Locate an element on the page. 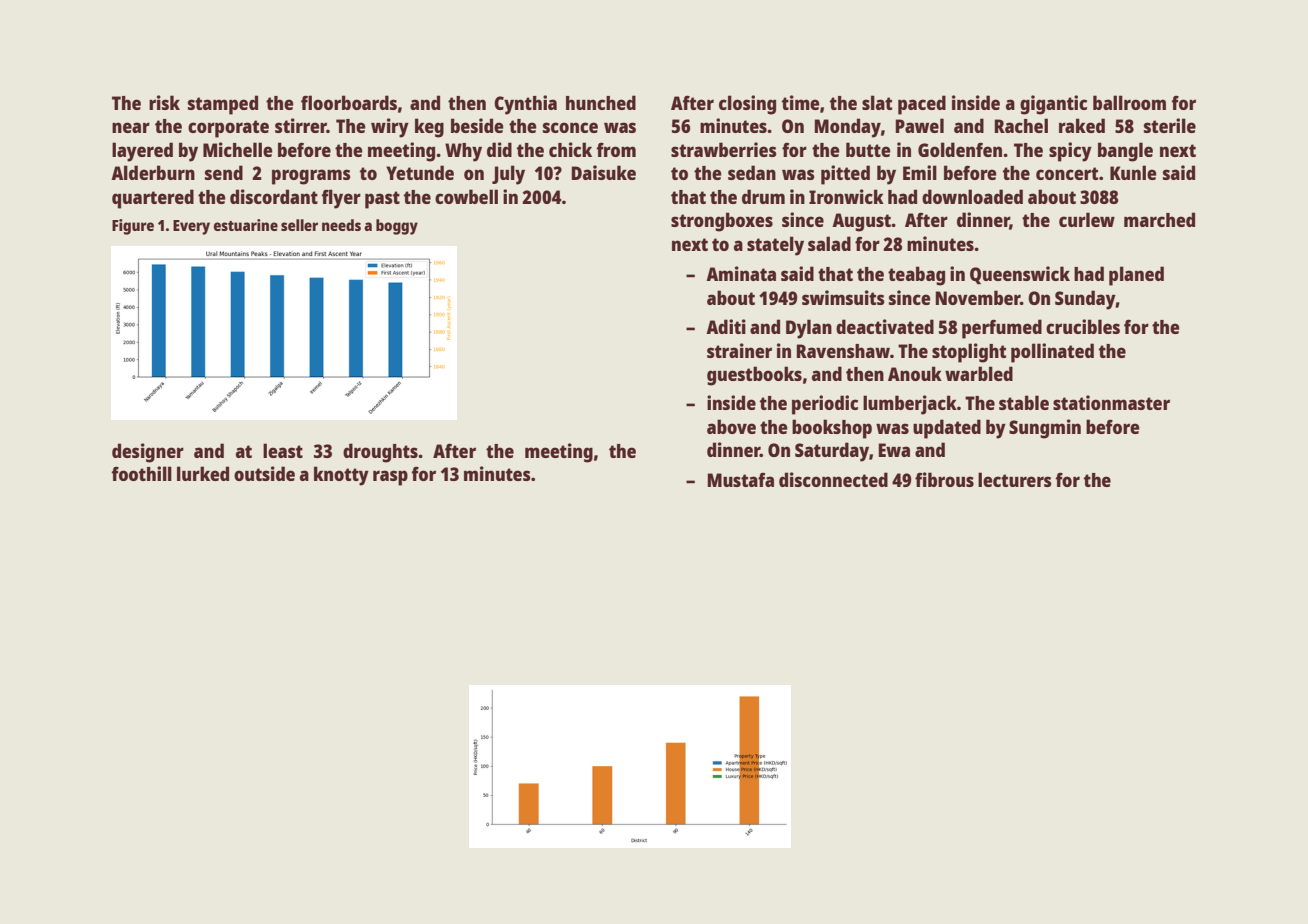 This image has height=924, width=1308. Mustafa is located at coordinates (740, 479).
